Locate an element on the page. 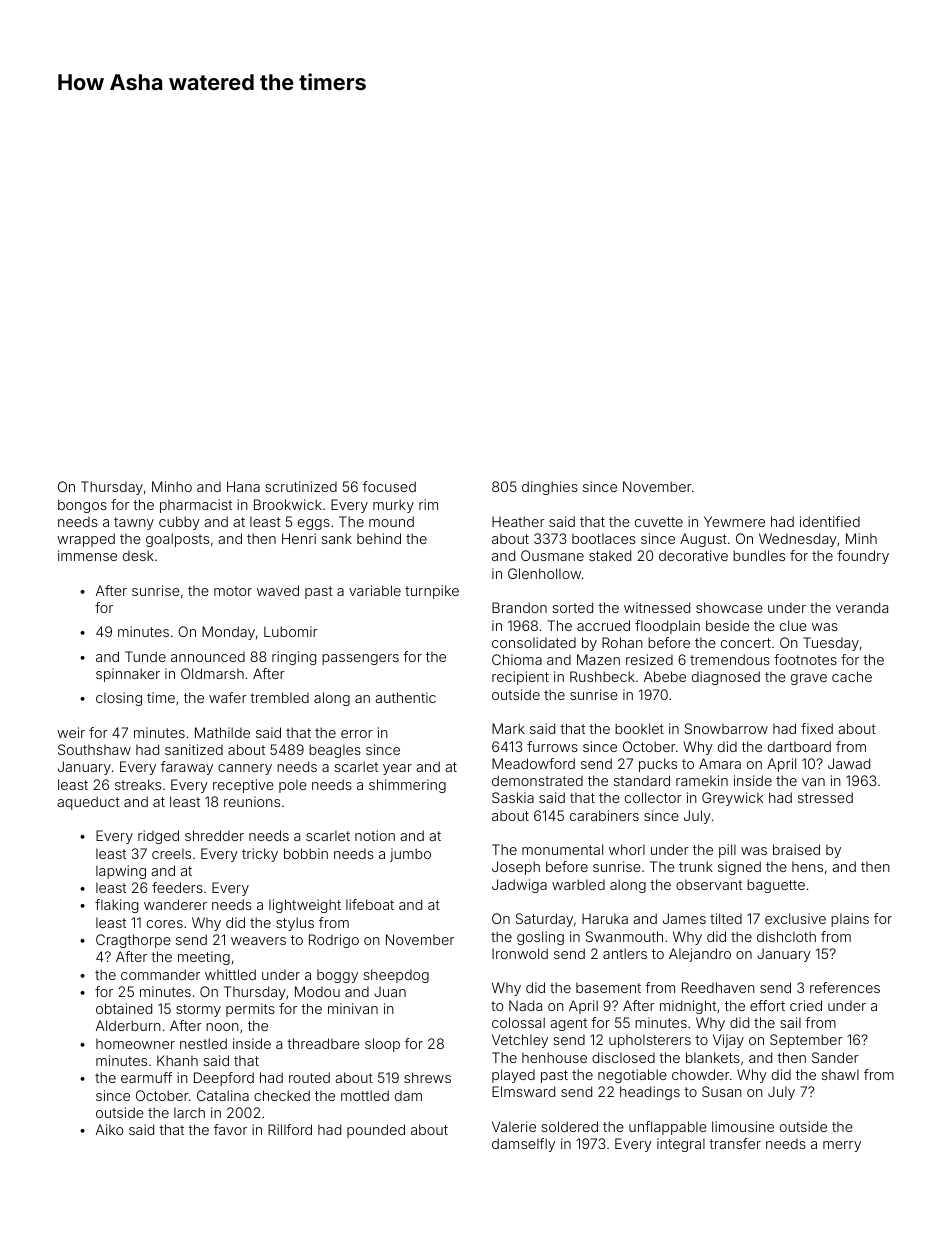 This document has height=1233, width=952. bongos is located at coordinates (82, 506).
